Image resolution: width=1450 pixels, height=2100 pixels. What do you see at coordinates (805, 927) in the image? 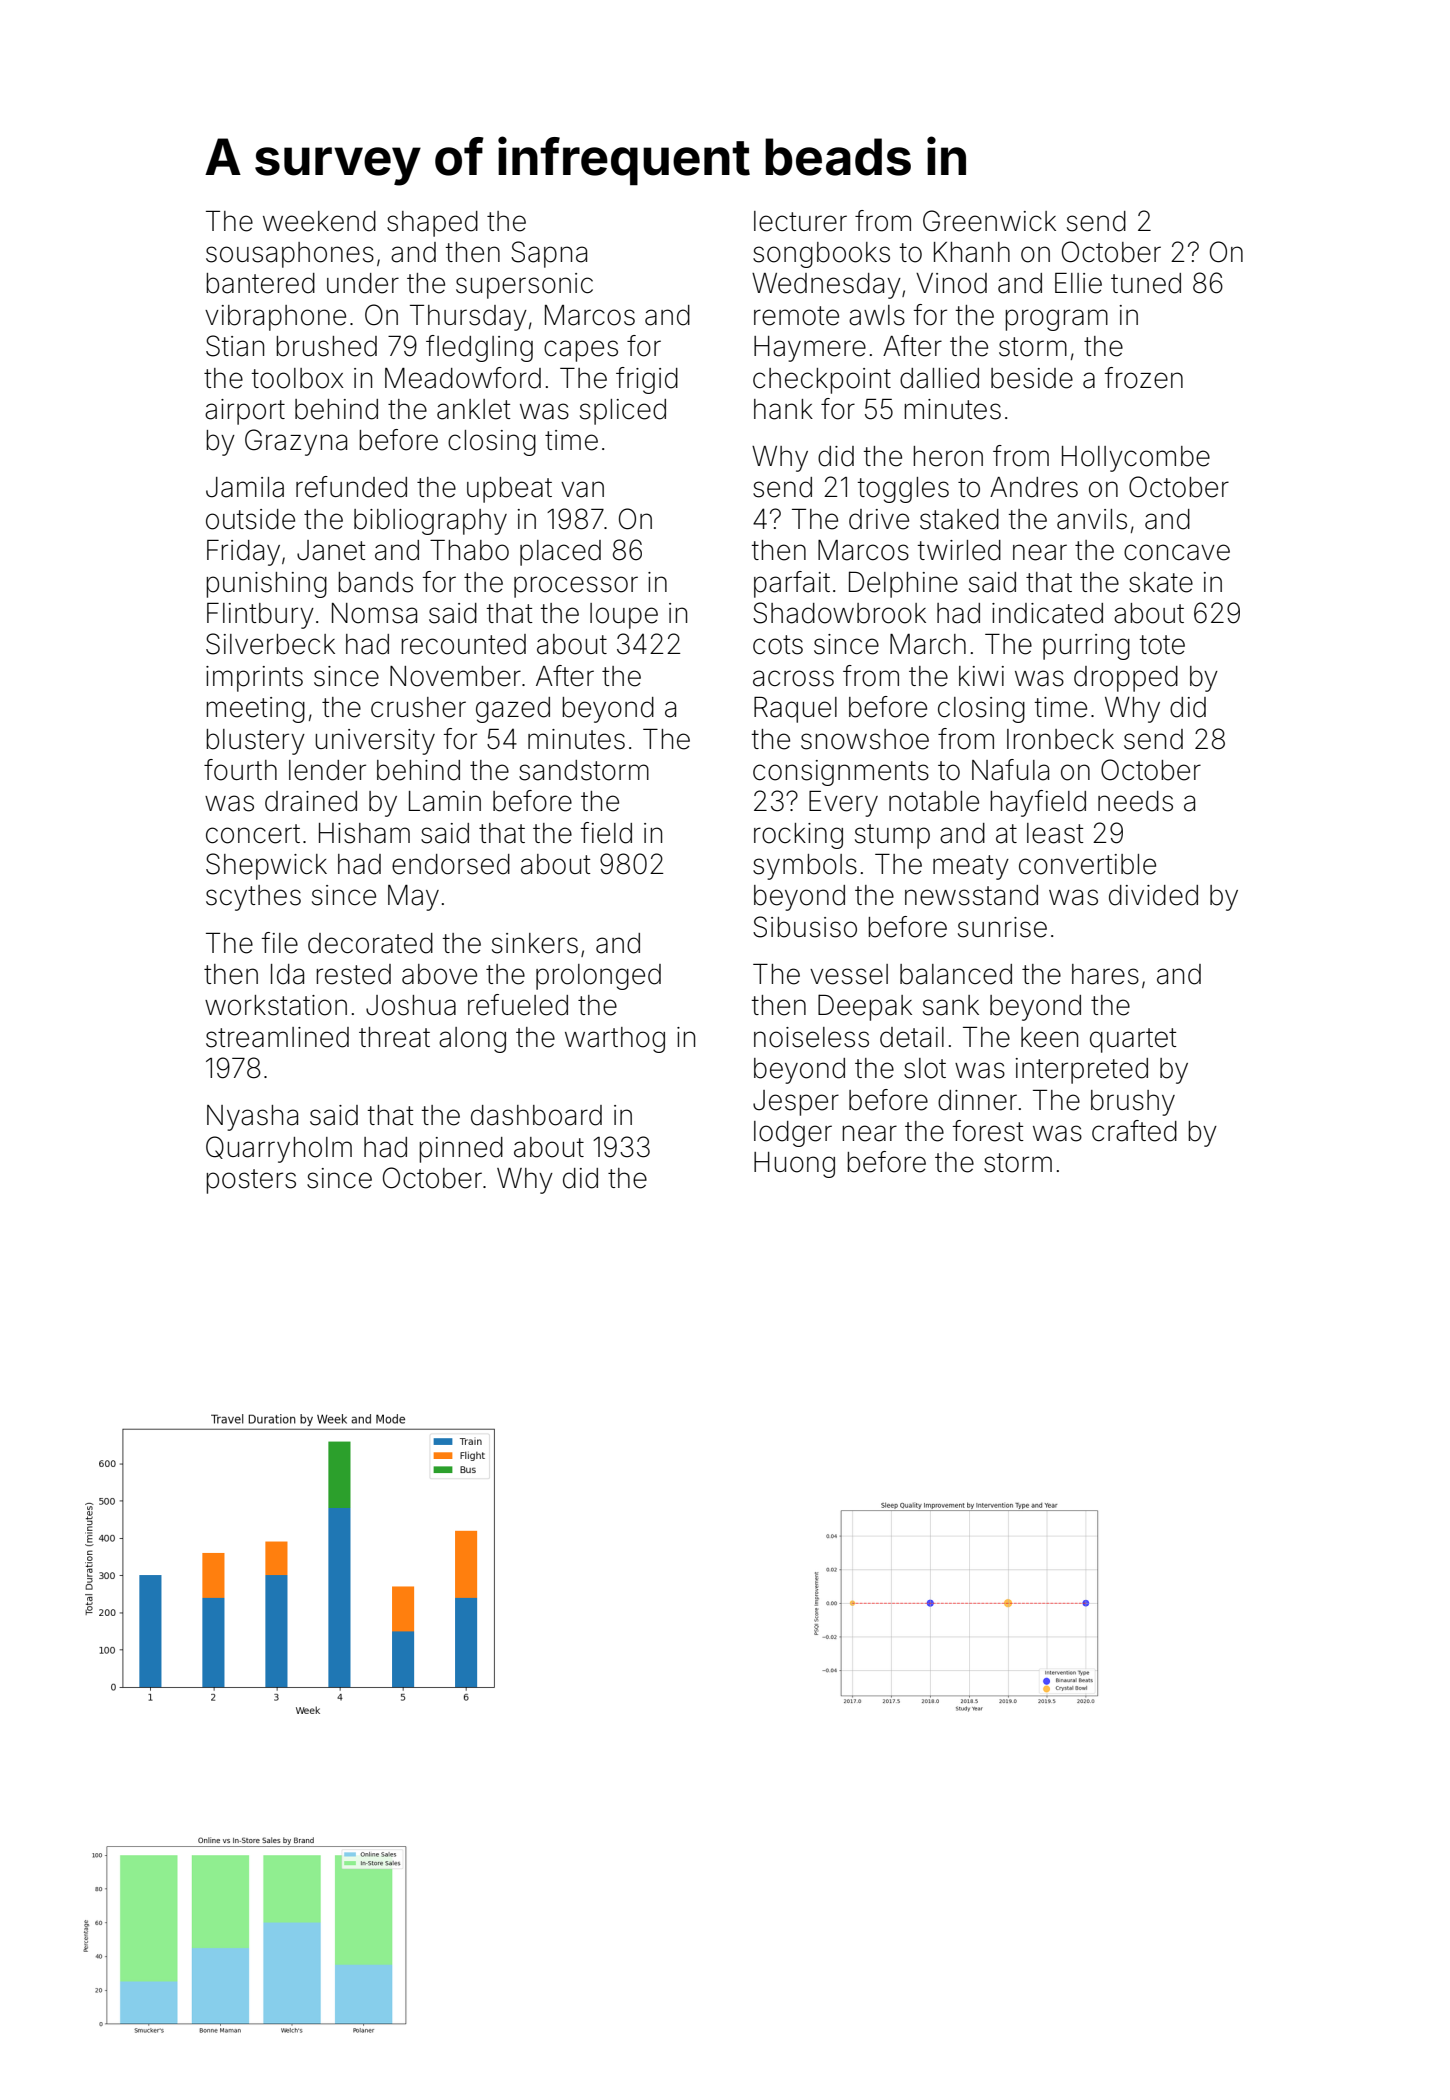
I see `Sibusiso` at bounding box center [805, 927].
